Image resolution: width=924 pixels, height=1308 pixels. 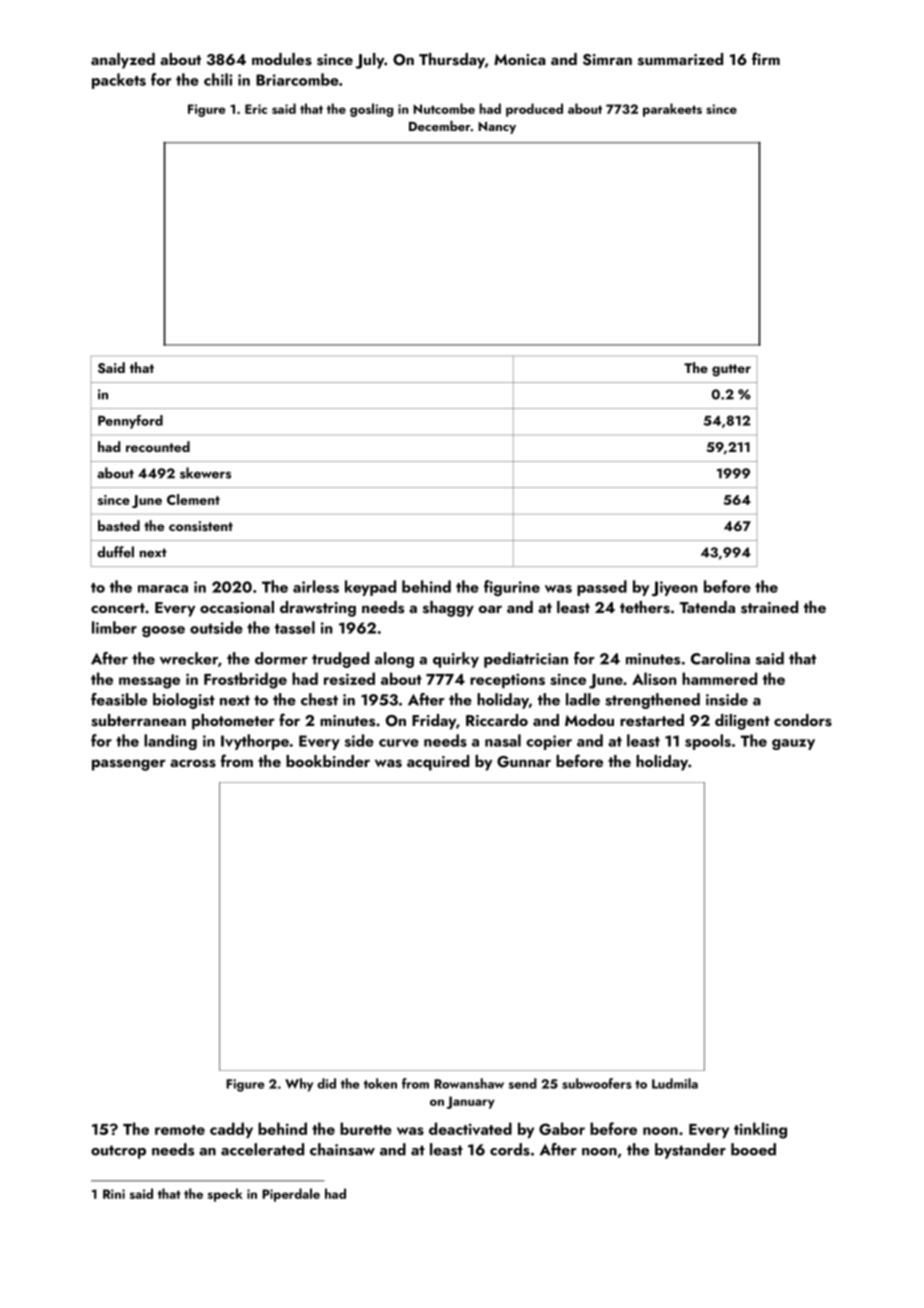 I want to click on consistent, so click(x=201, y=526).
